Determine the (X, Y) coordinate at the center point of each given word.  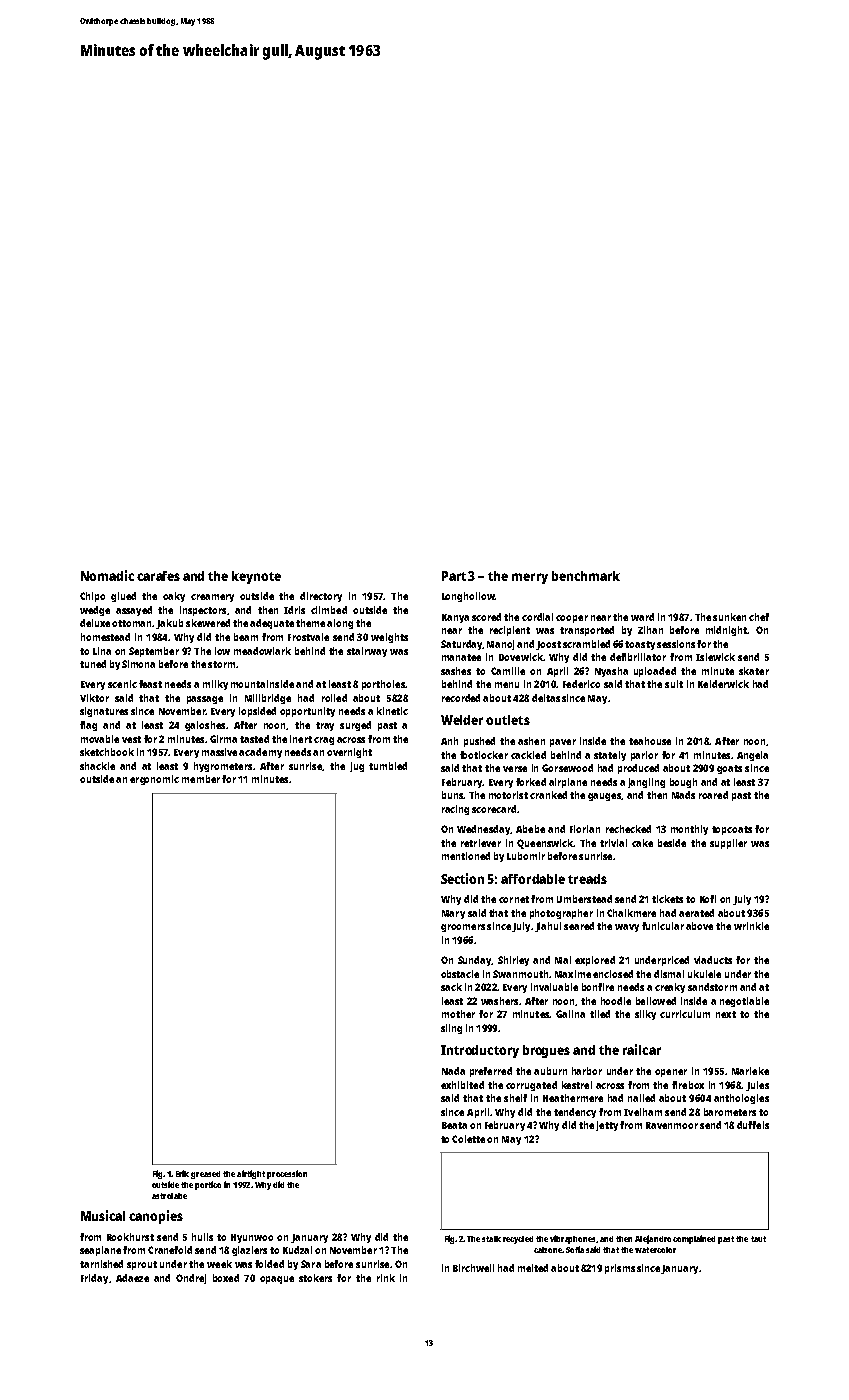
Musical (103, 1215)
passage (205, 700)
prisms (620, 1269)
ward (642, 617)
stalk (491, 1239)
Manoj (500, 645)
